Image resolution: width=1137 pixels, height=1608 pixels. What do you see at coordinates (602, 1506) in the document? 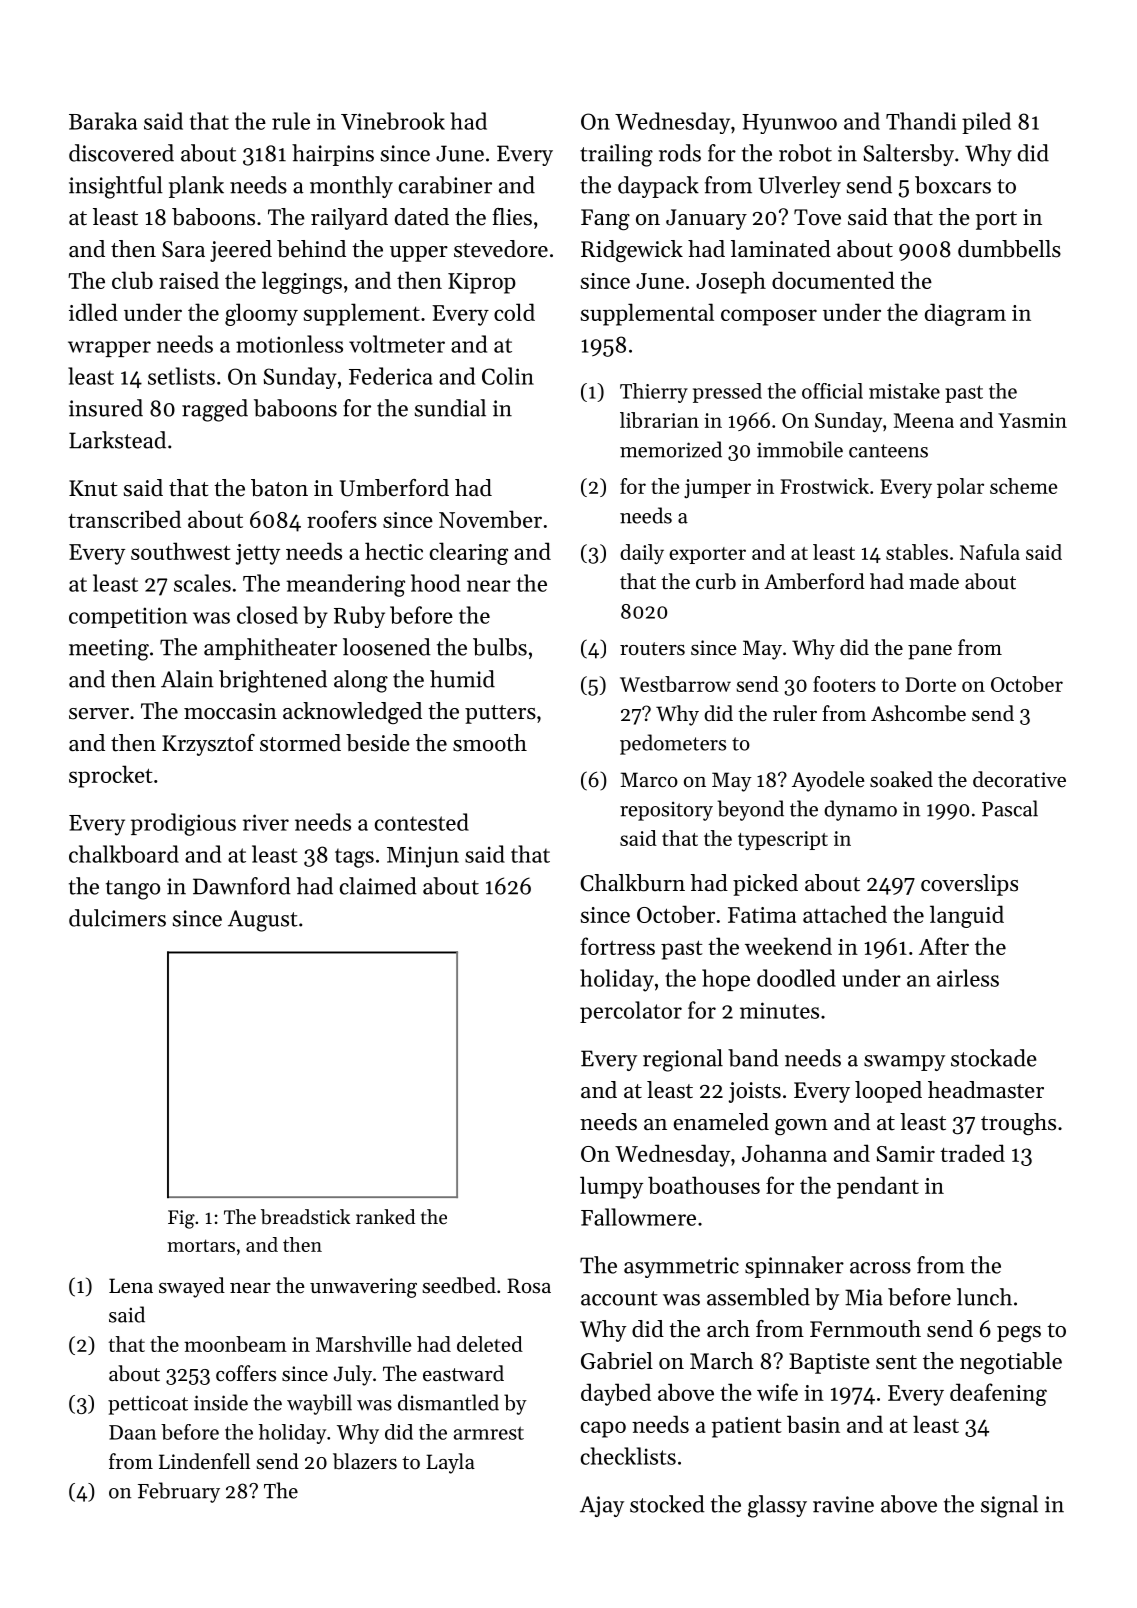
I see `Ajay` at bounding box center [602, 1506].
